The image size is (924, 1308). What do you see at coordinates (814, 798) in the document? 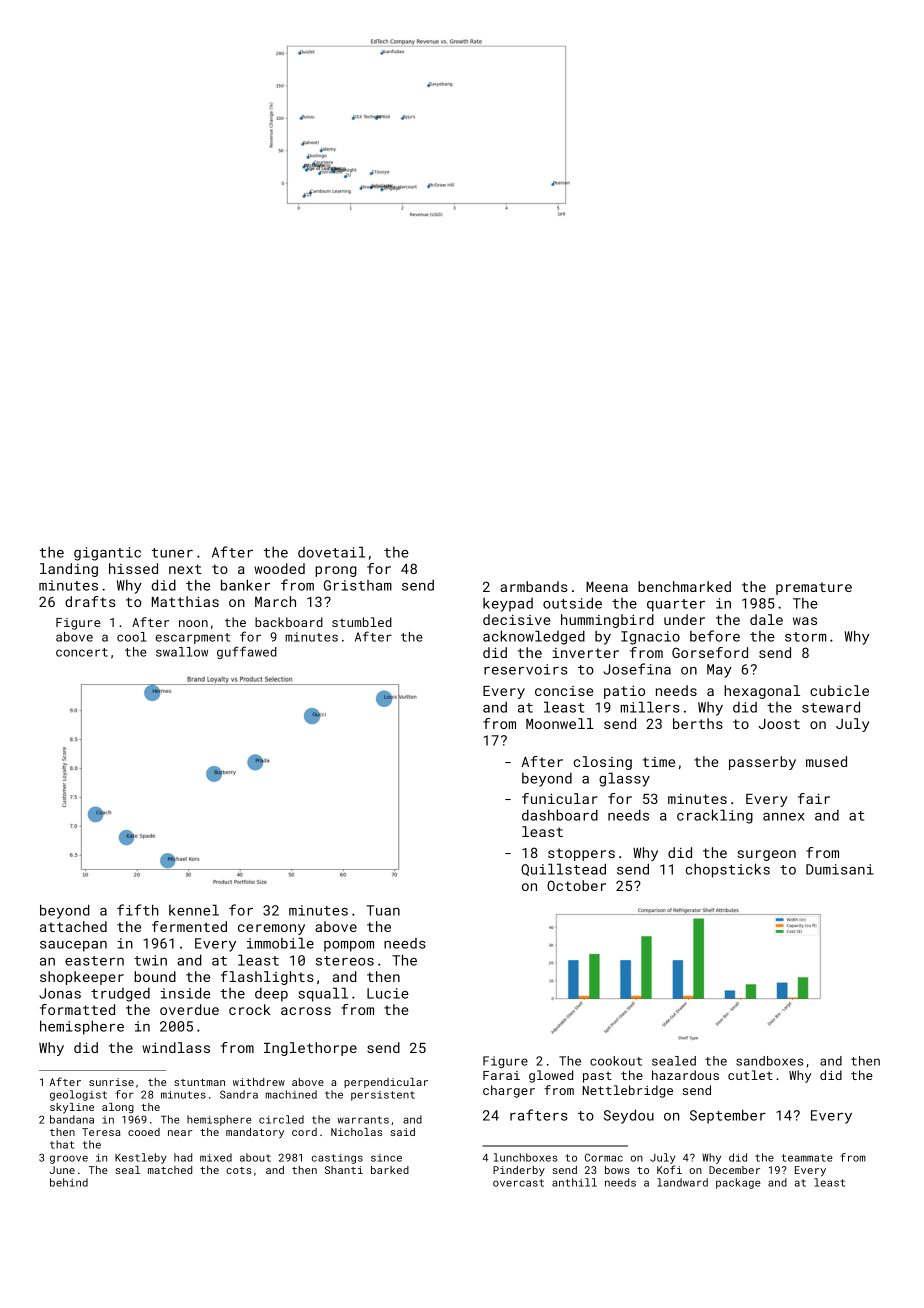
I see `fair` at bounding box center [814, 798].
